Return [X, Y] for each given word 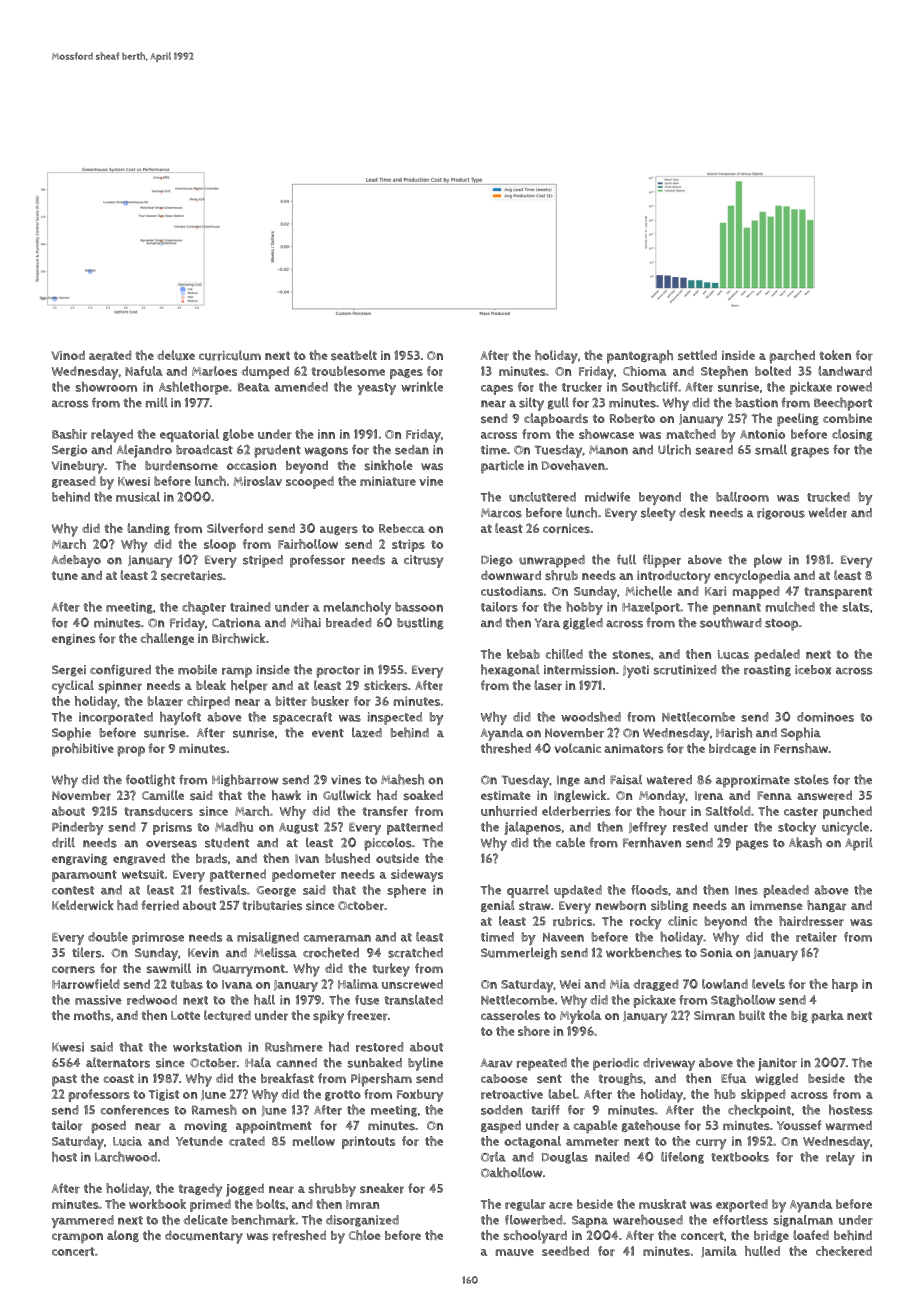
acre [561, 1205]
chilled [564, 654]
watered [669, 780]
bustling [420, 623]
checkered [844, 1251]
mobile [197, 669]
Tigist [164, 1095]
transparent [838, 593]
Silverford [235, 528]
